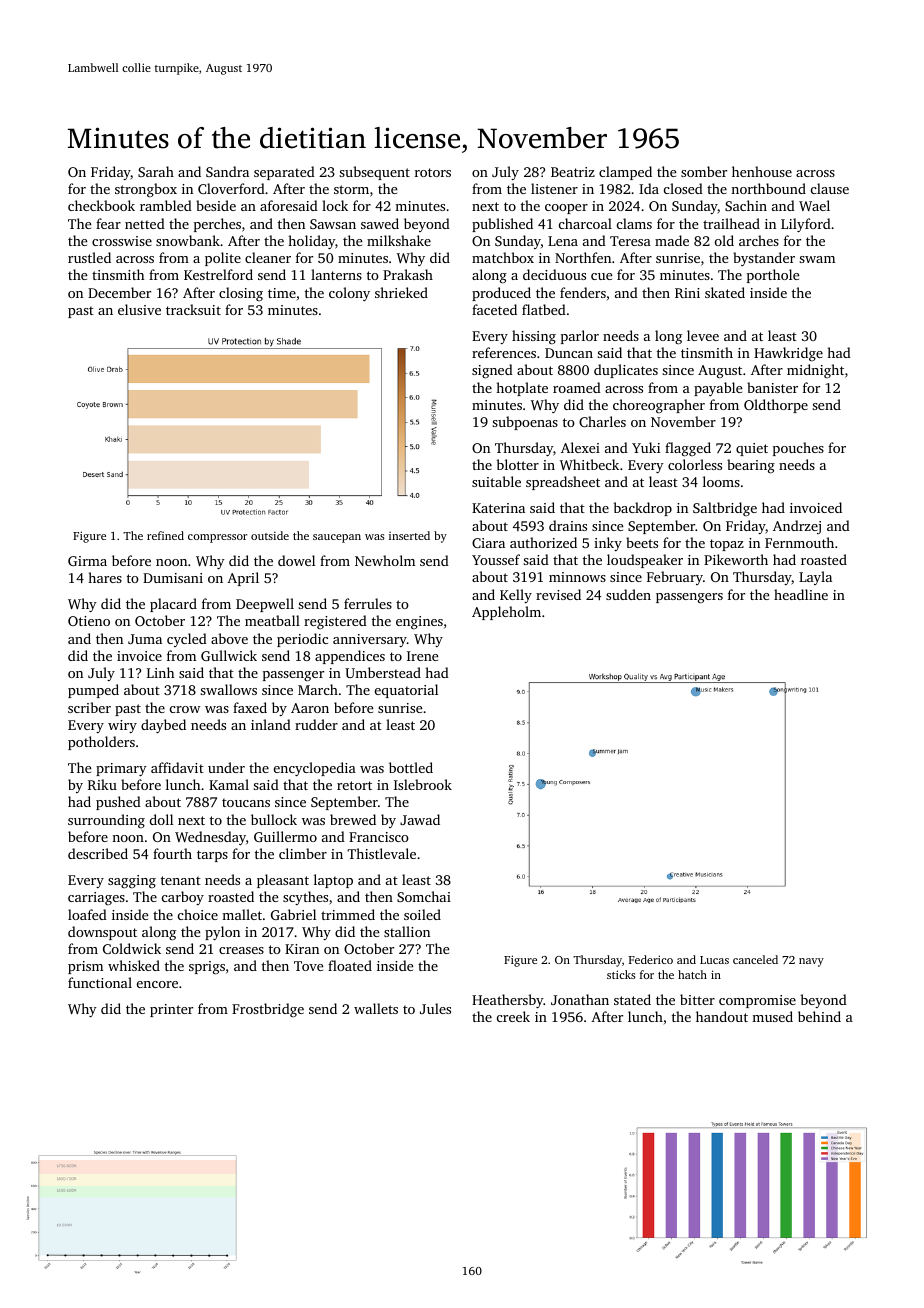  I want to click on storm, so click(351, 189).
